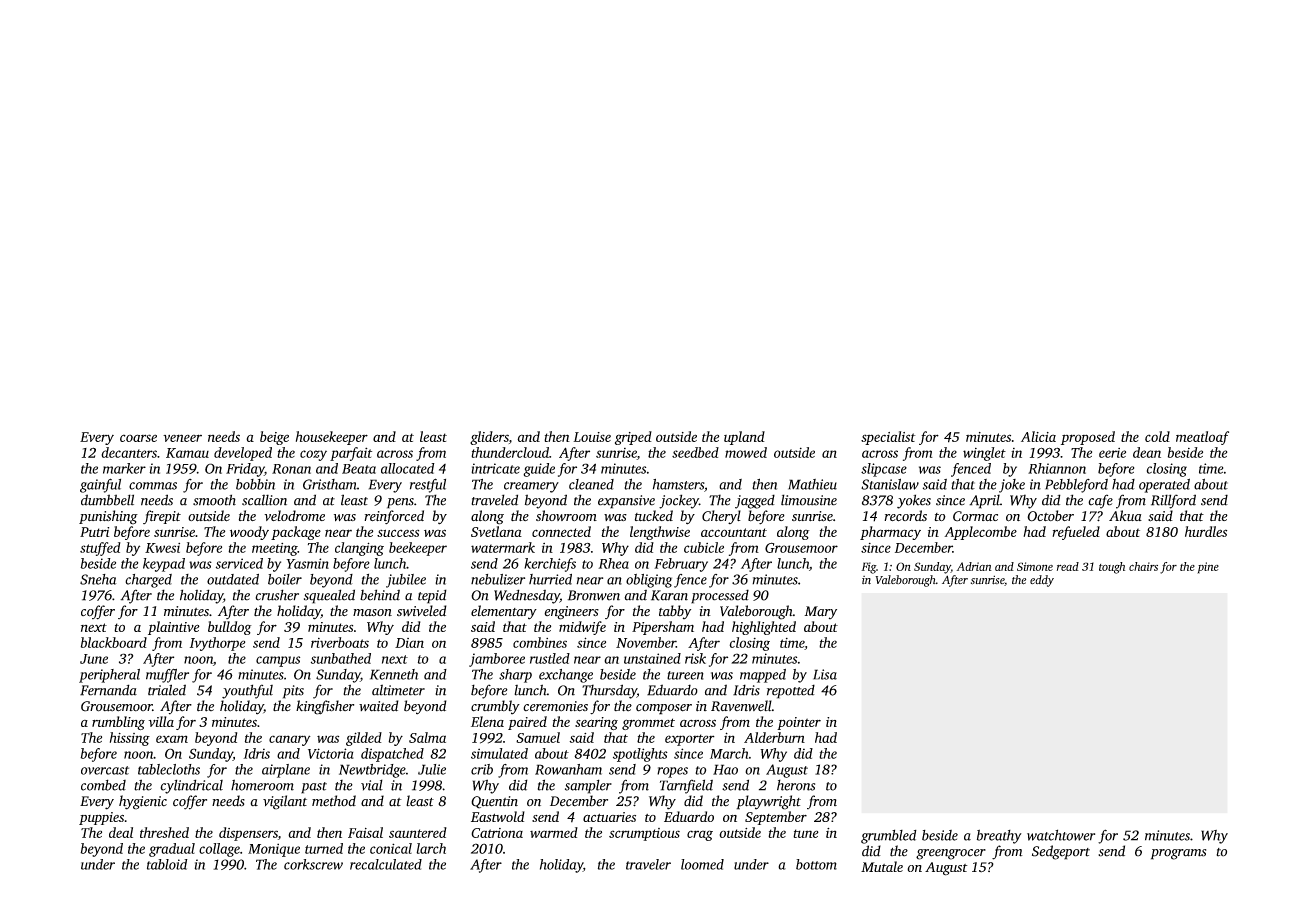 The image size is (1308, 924). I want to click on Louise, so click(592, 437).
